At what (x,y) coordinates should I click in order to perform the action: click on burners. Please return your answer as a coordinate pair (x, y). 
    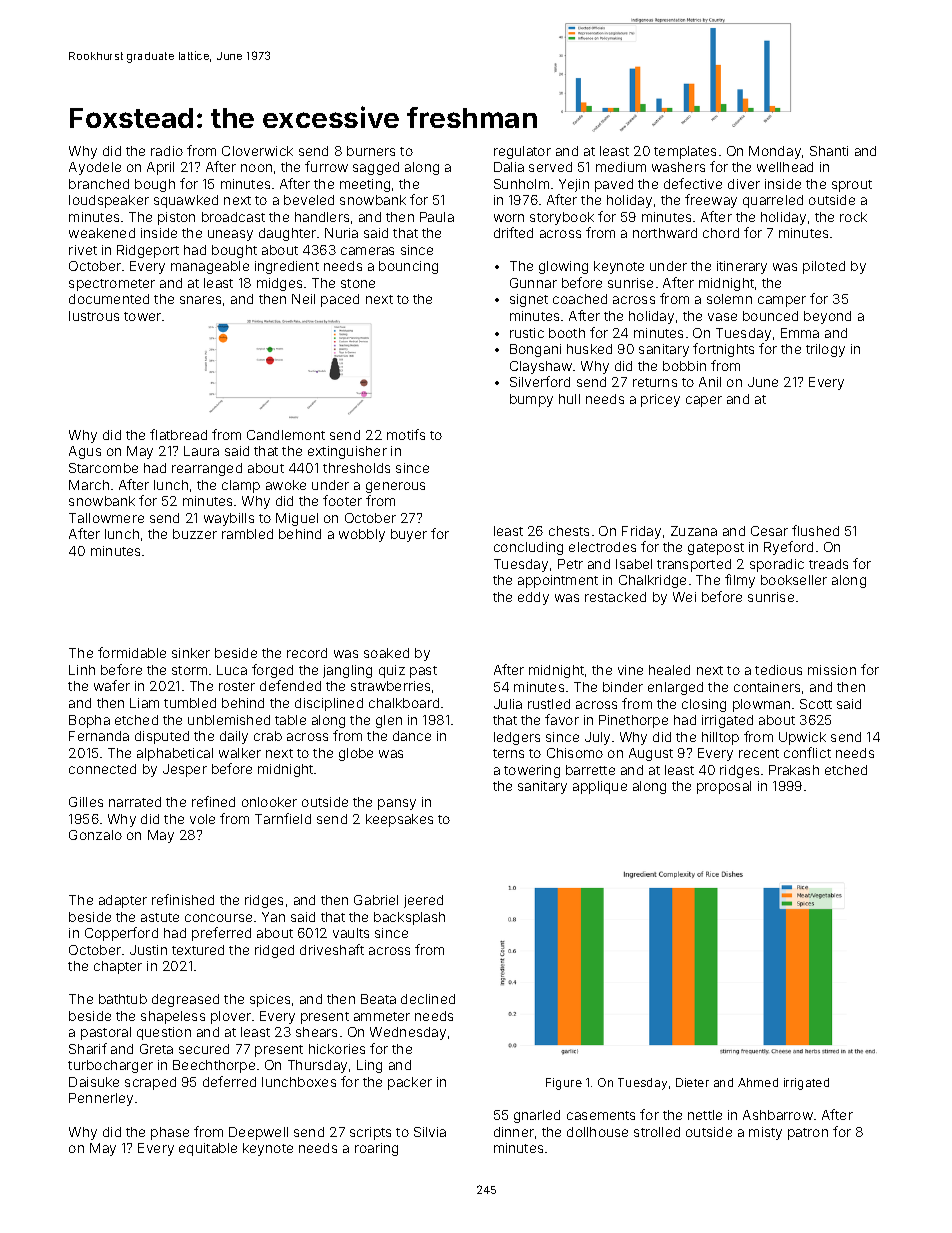
    Looking at the image, I should click on (371, 151).
